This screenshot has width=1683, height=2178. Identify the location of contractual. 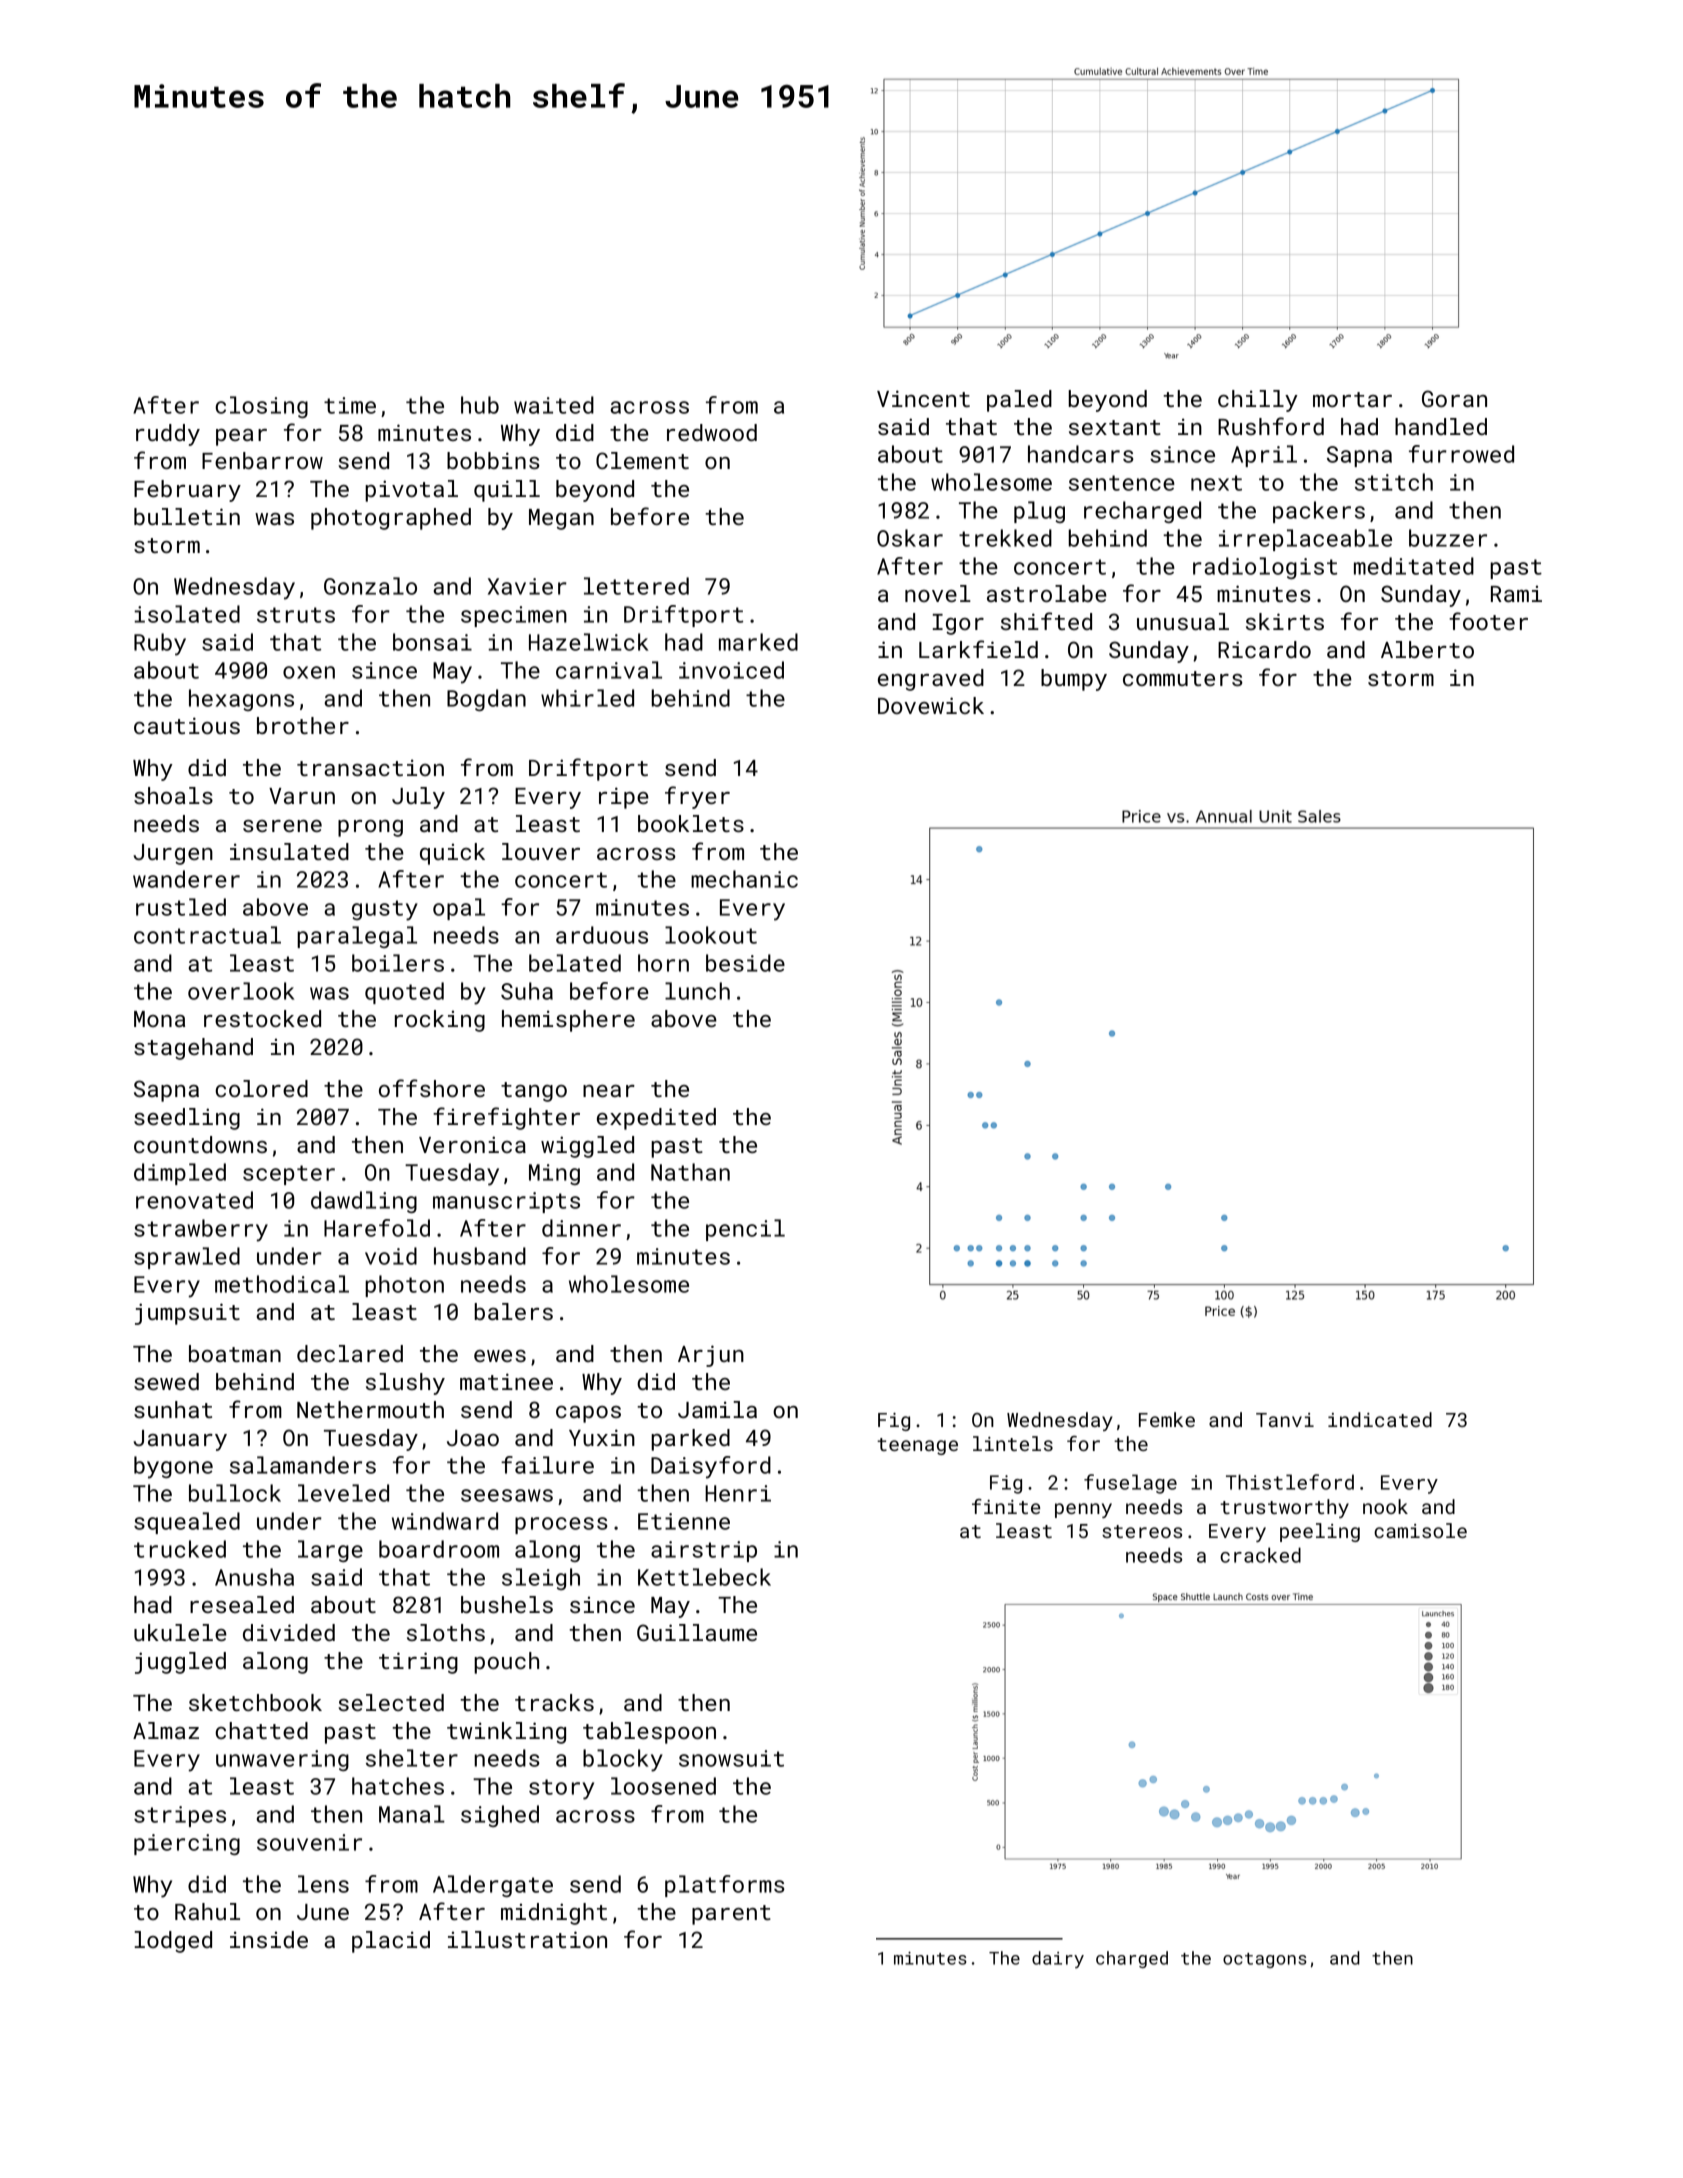
(207, 935).
